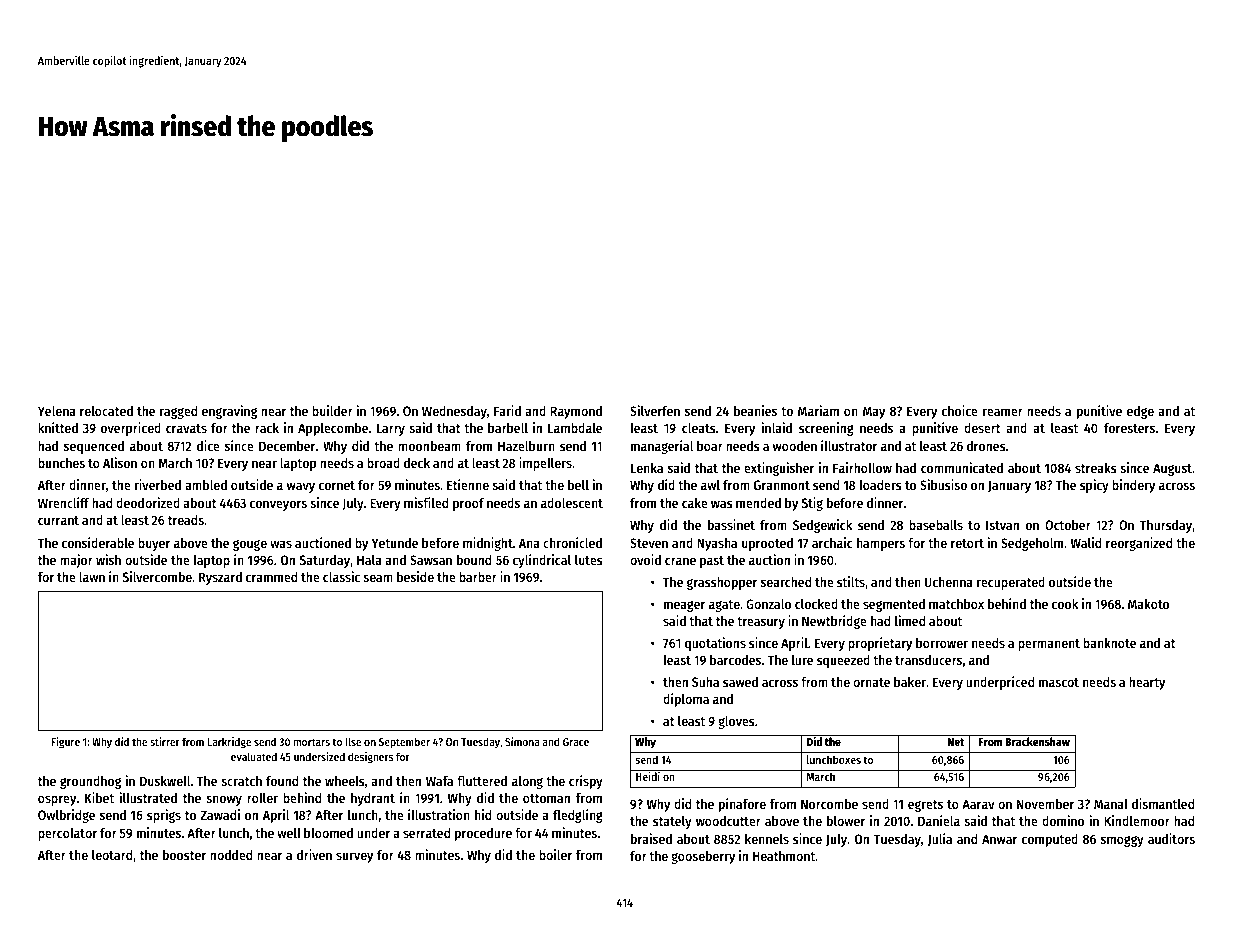 The width and height of the page is (1233, 952). What do you see at coordinates (755, 410) in the page?
I see `beanies` at bounding box center [755, 410].
